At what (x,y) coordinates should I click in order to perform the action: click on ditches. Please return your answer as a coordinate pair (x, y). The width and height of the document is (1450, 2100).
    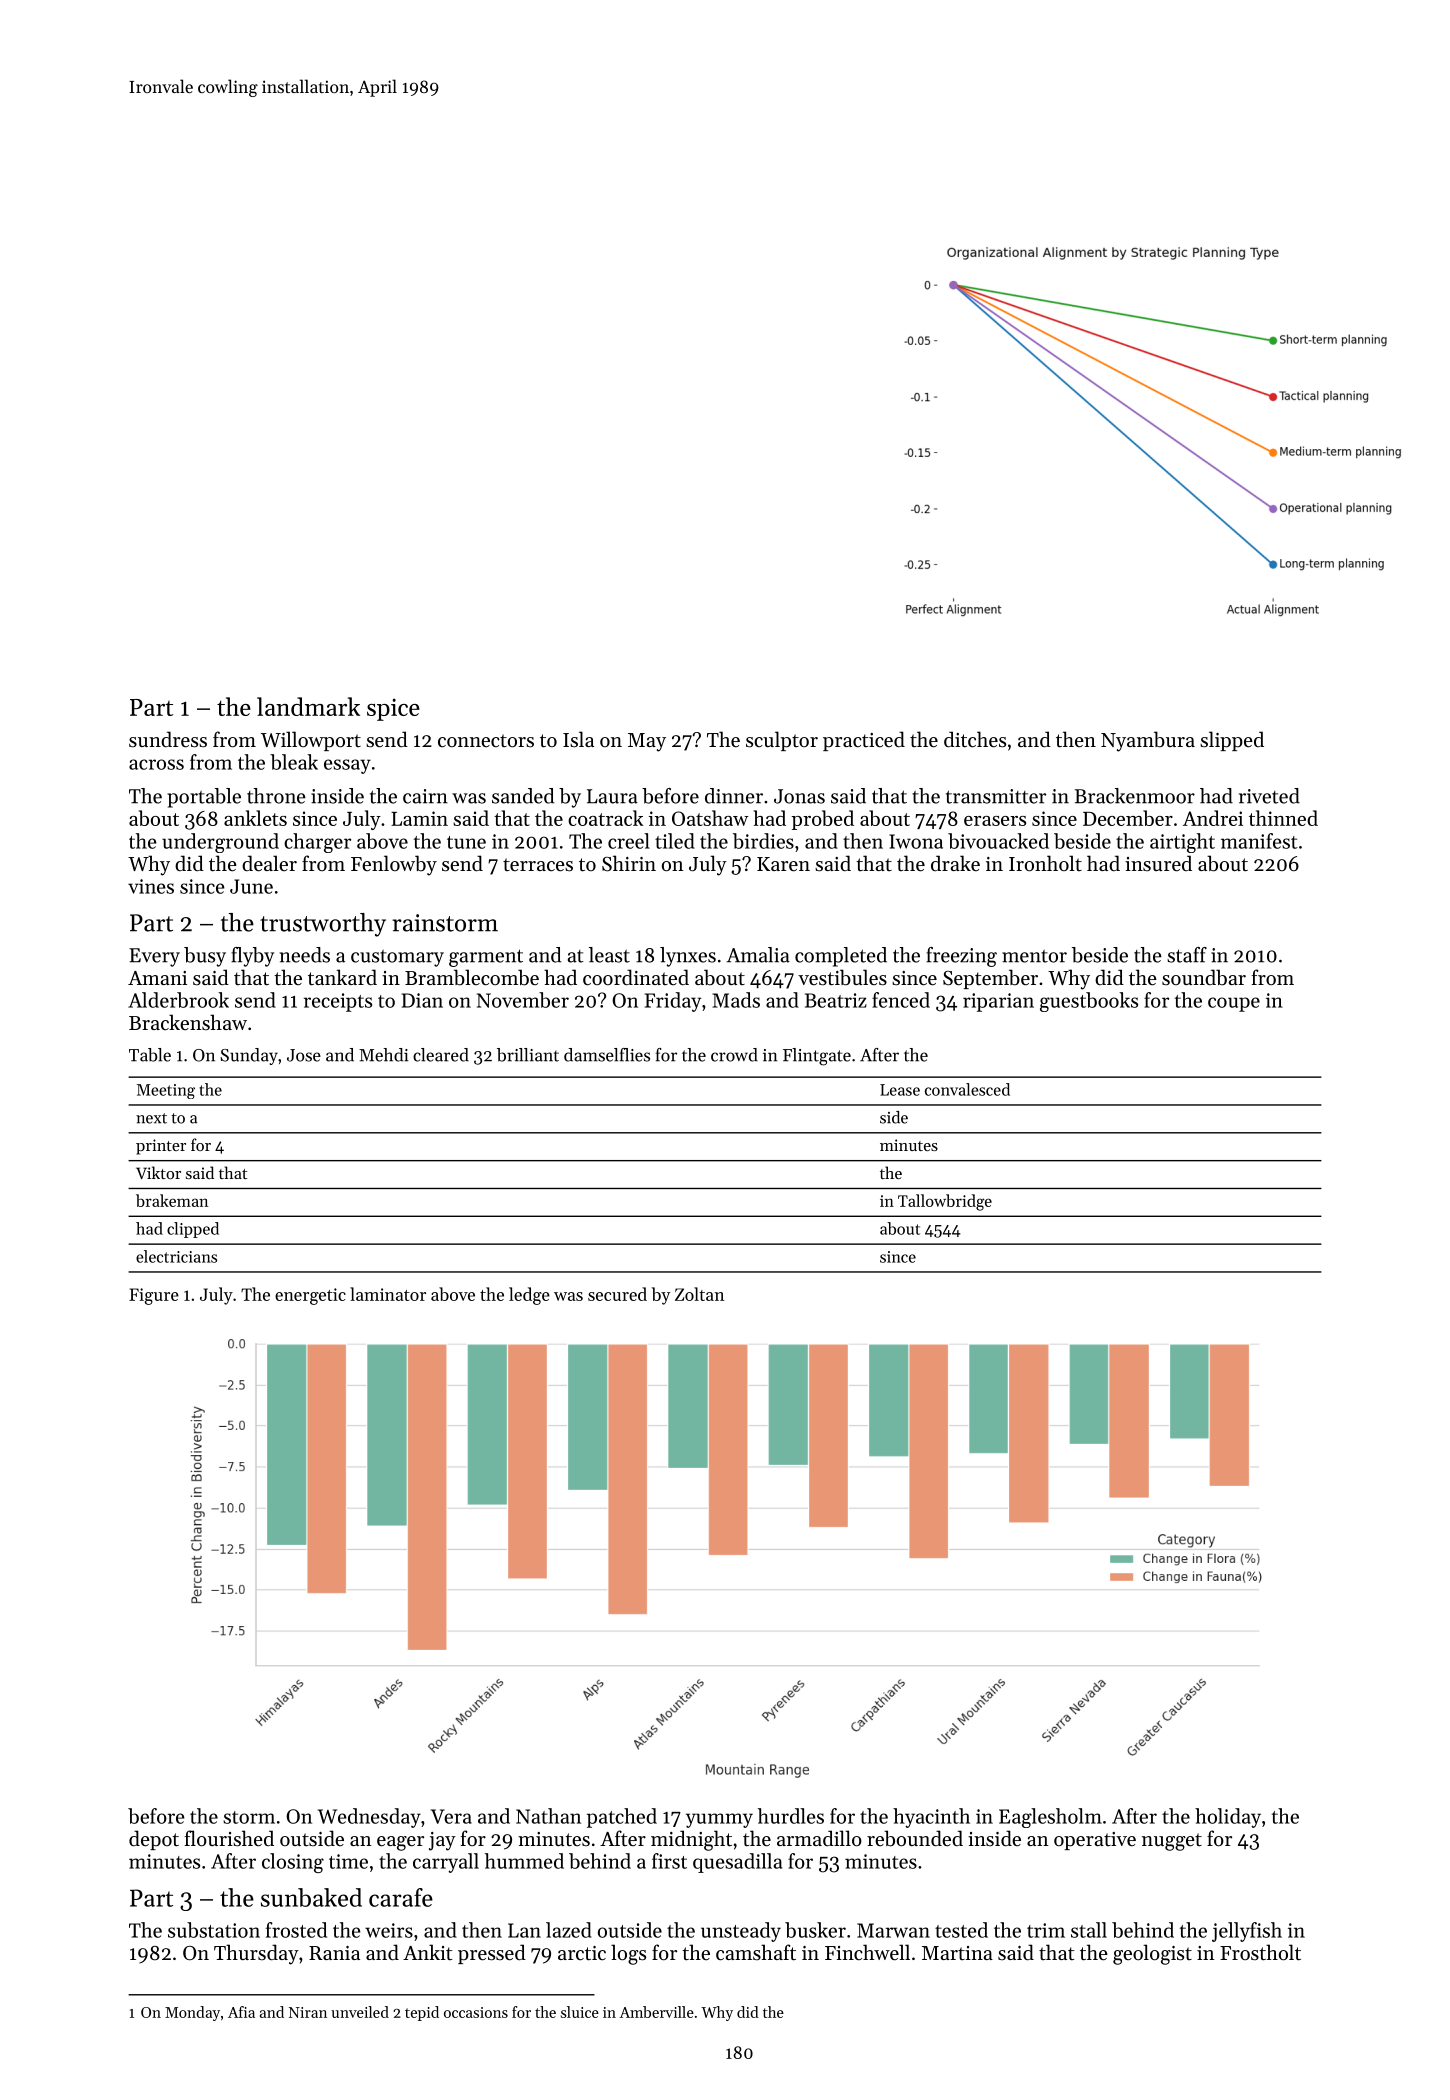
    Looking at the image, I should click on (975, 739).
